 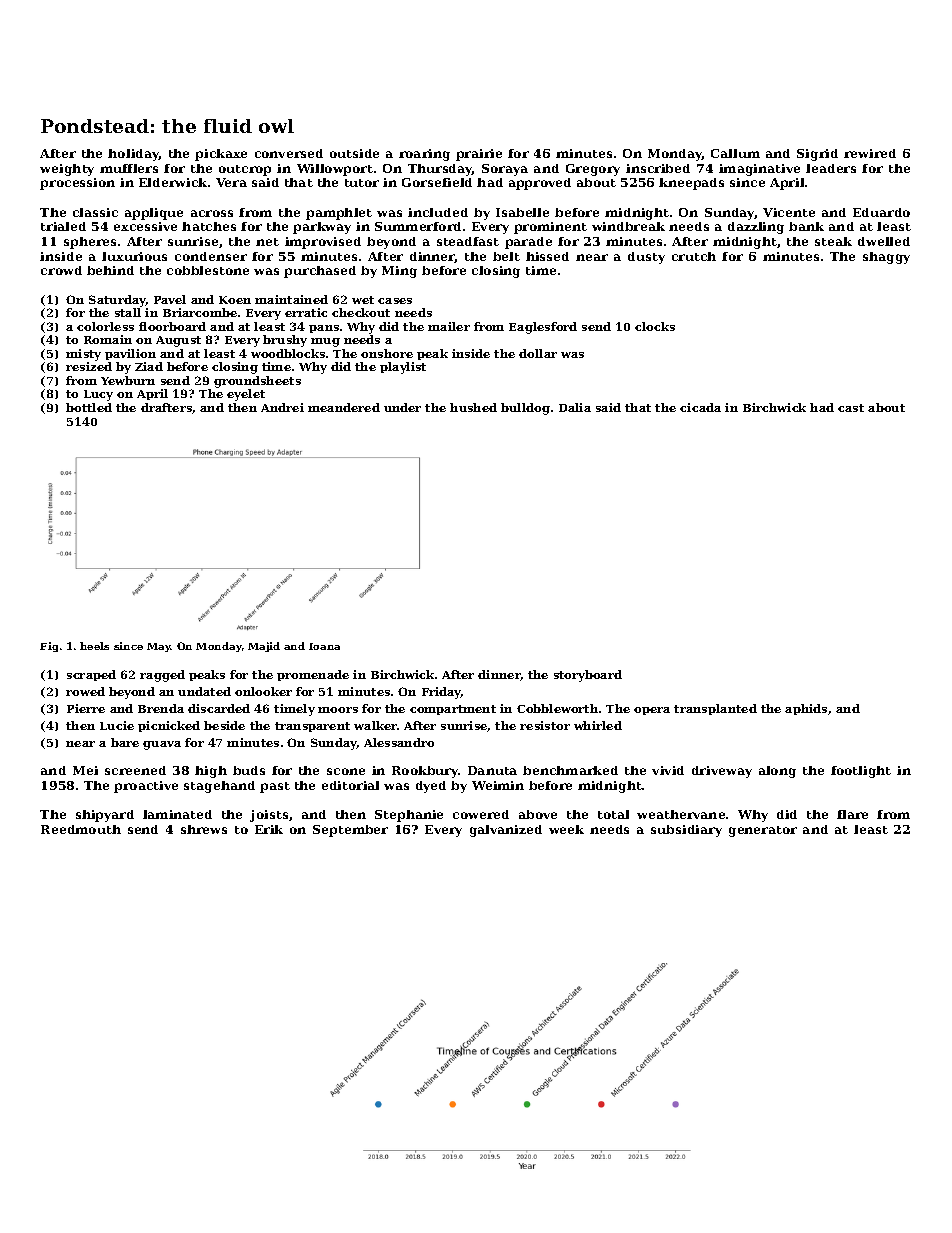 What do you see at coordinates (409, 816) in the document?
I see `Stephanie` at bounding box center [409, 816].
